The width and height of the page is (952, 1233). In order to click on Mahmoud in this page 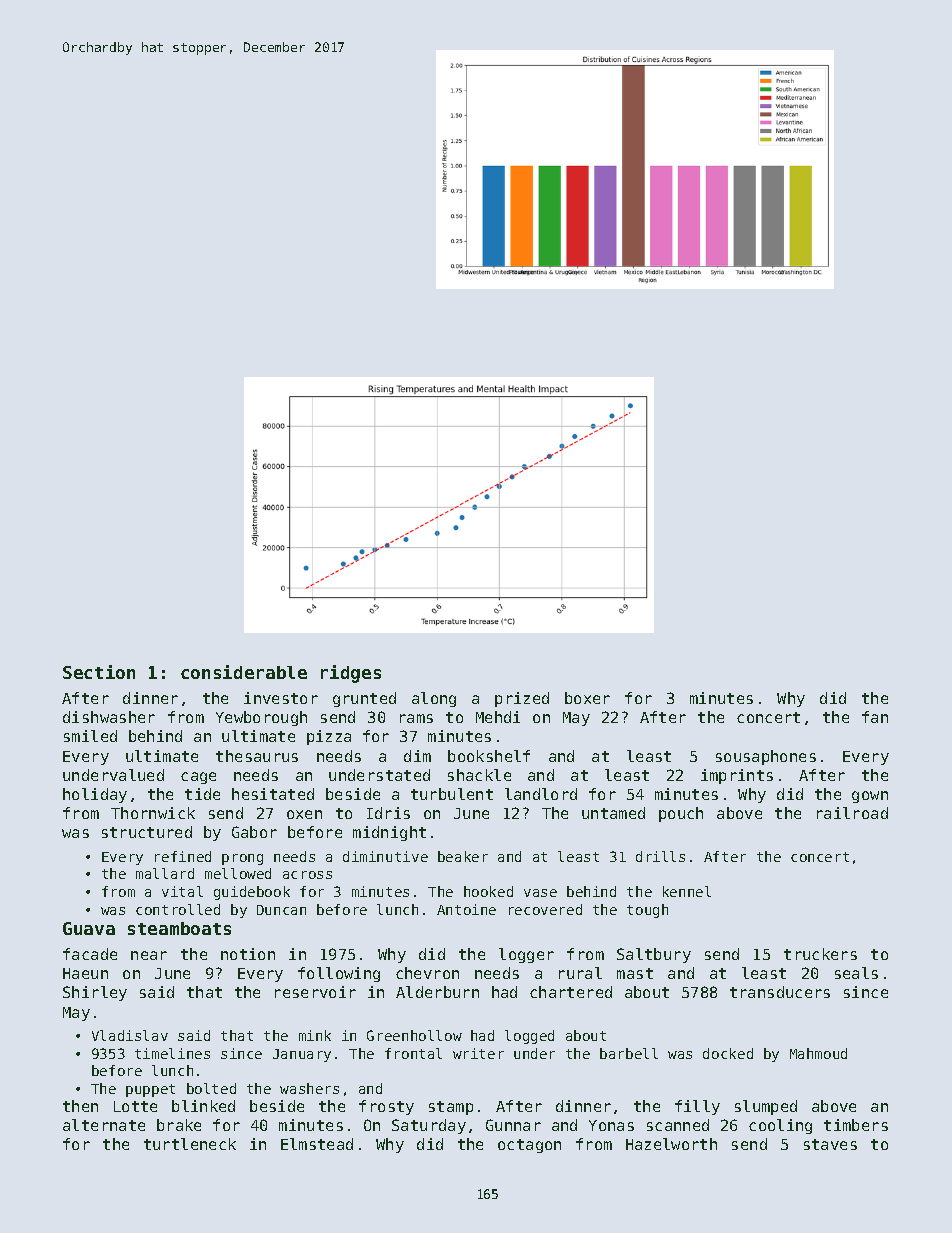, I will do `click(818, 1053)`.
